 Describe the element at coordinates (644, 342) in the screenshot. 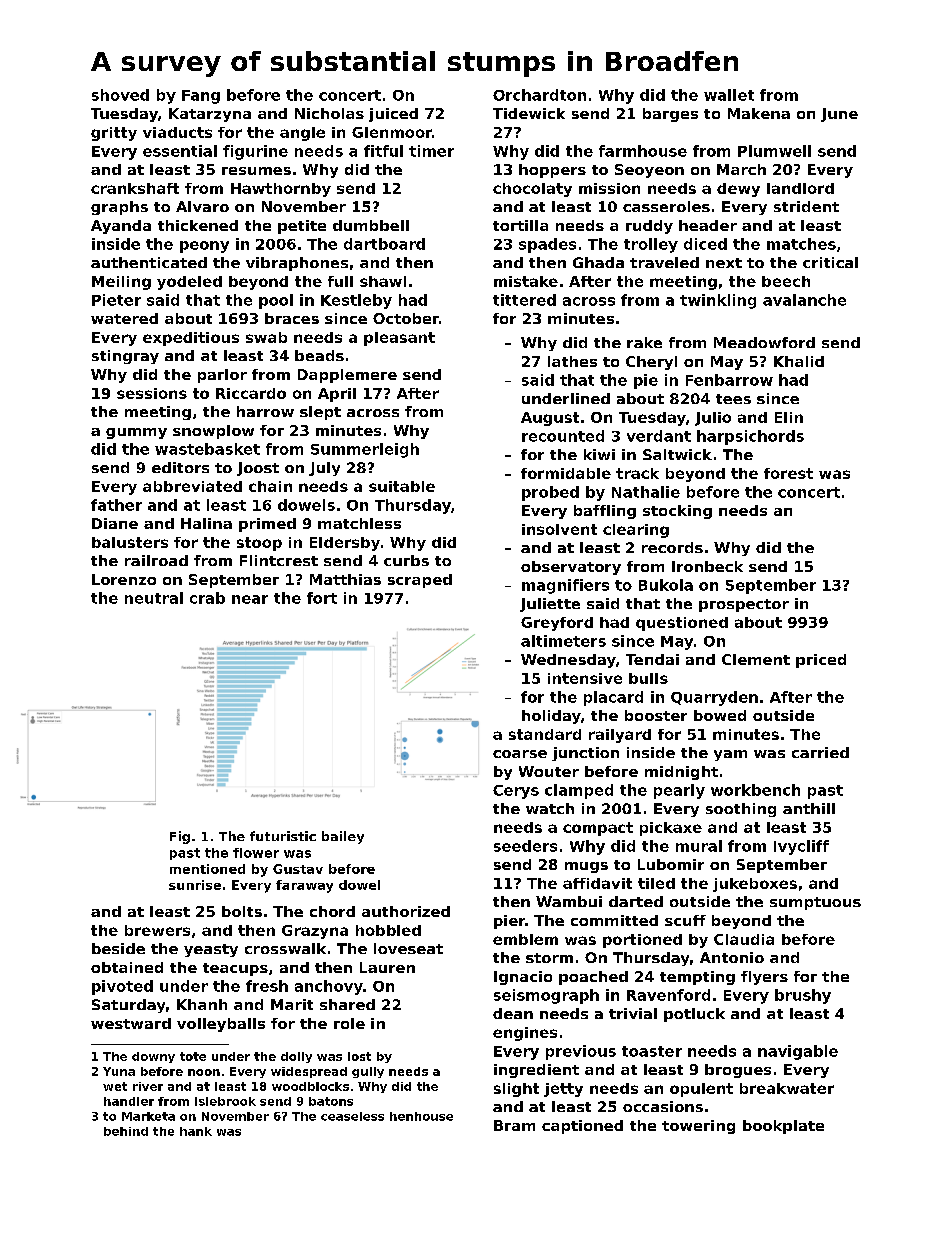

I see `rake` at that location.
